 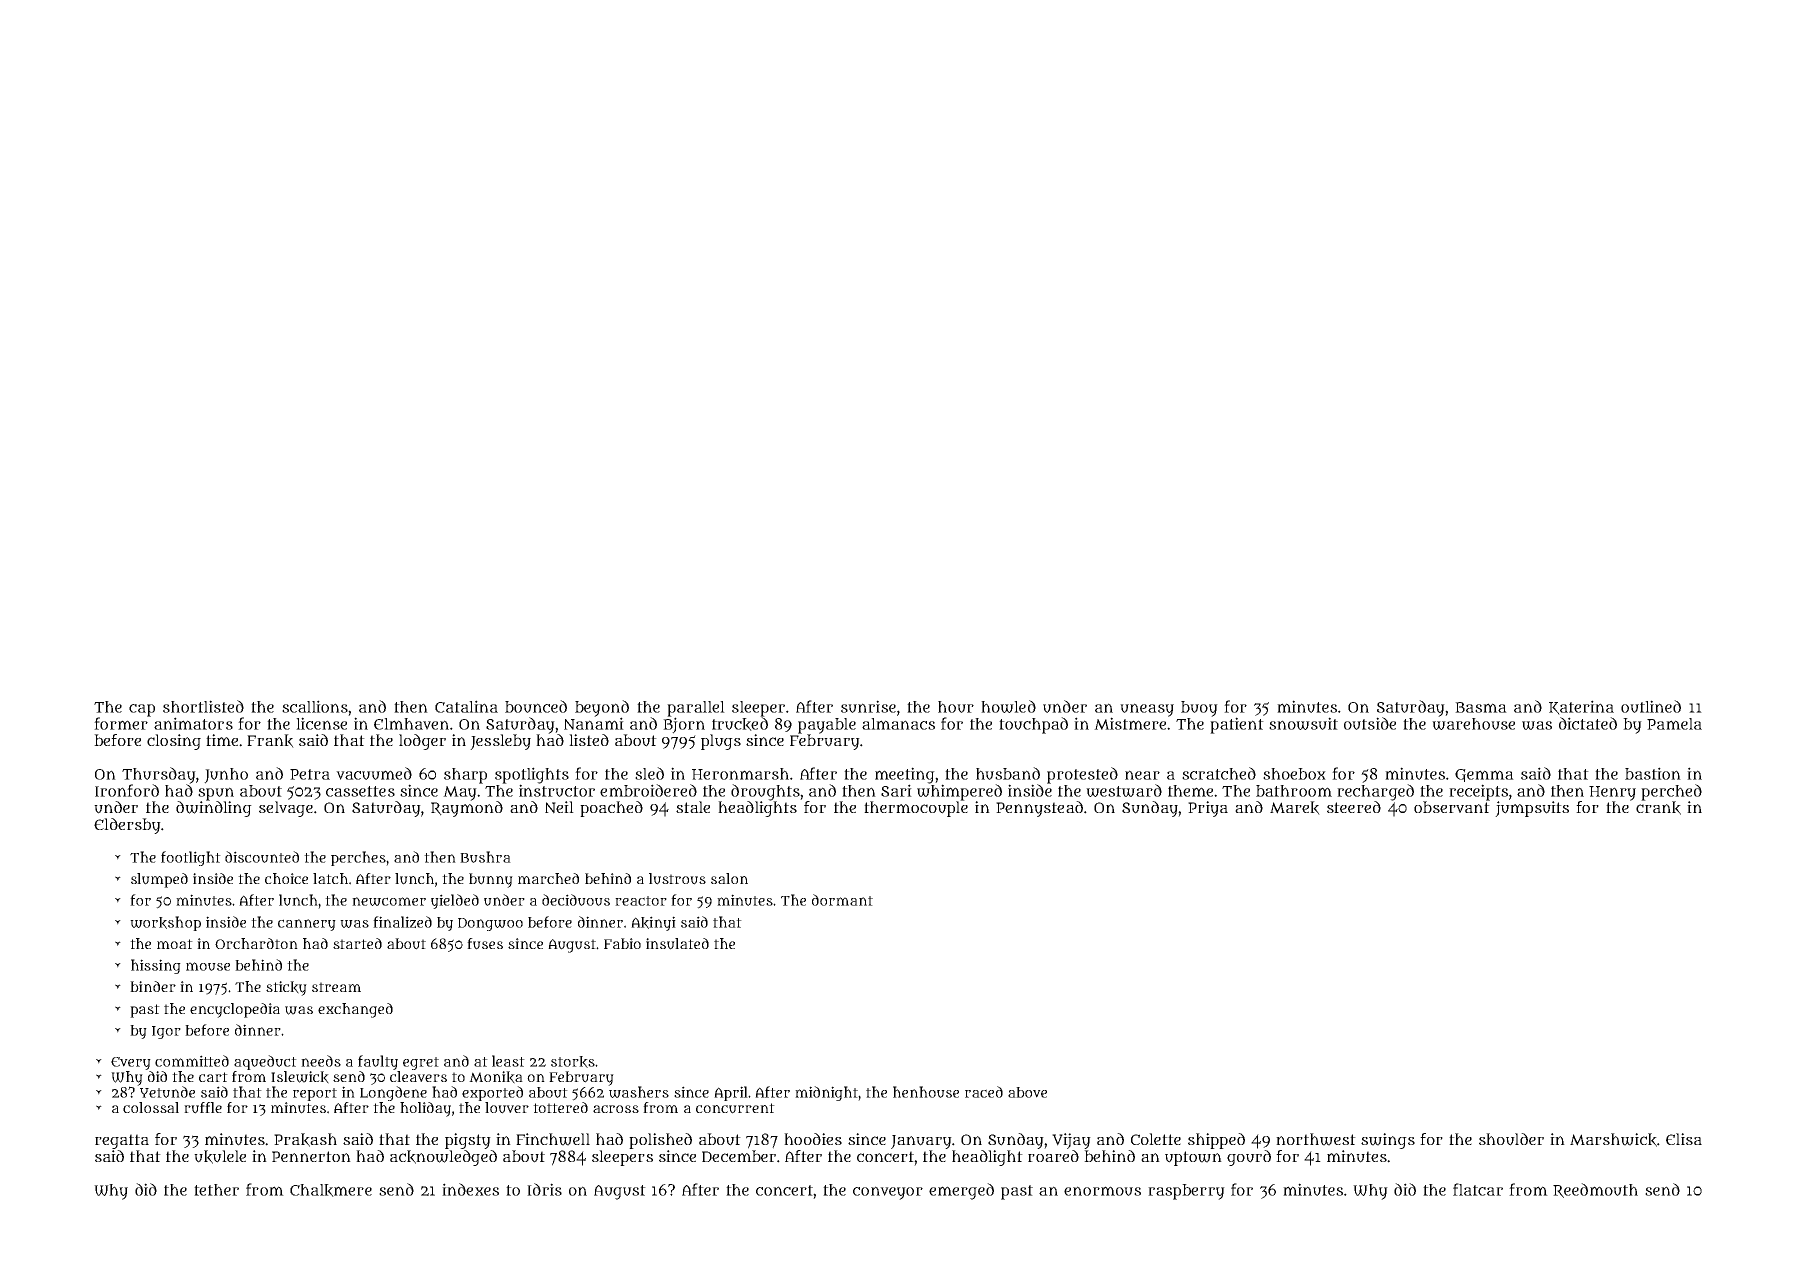 I want to click on Petra, so click(x=310, y=774).
